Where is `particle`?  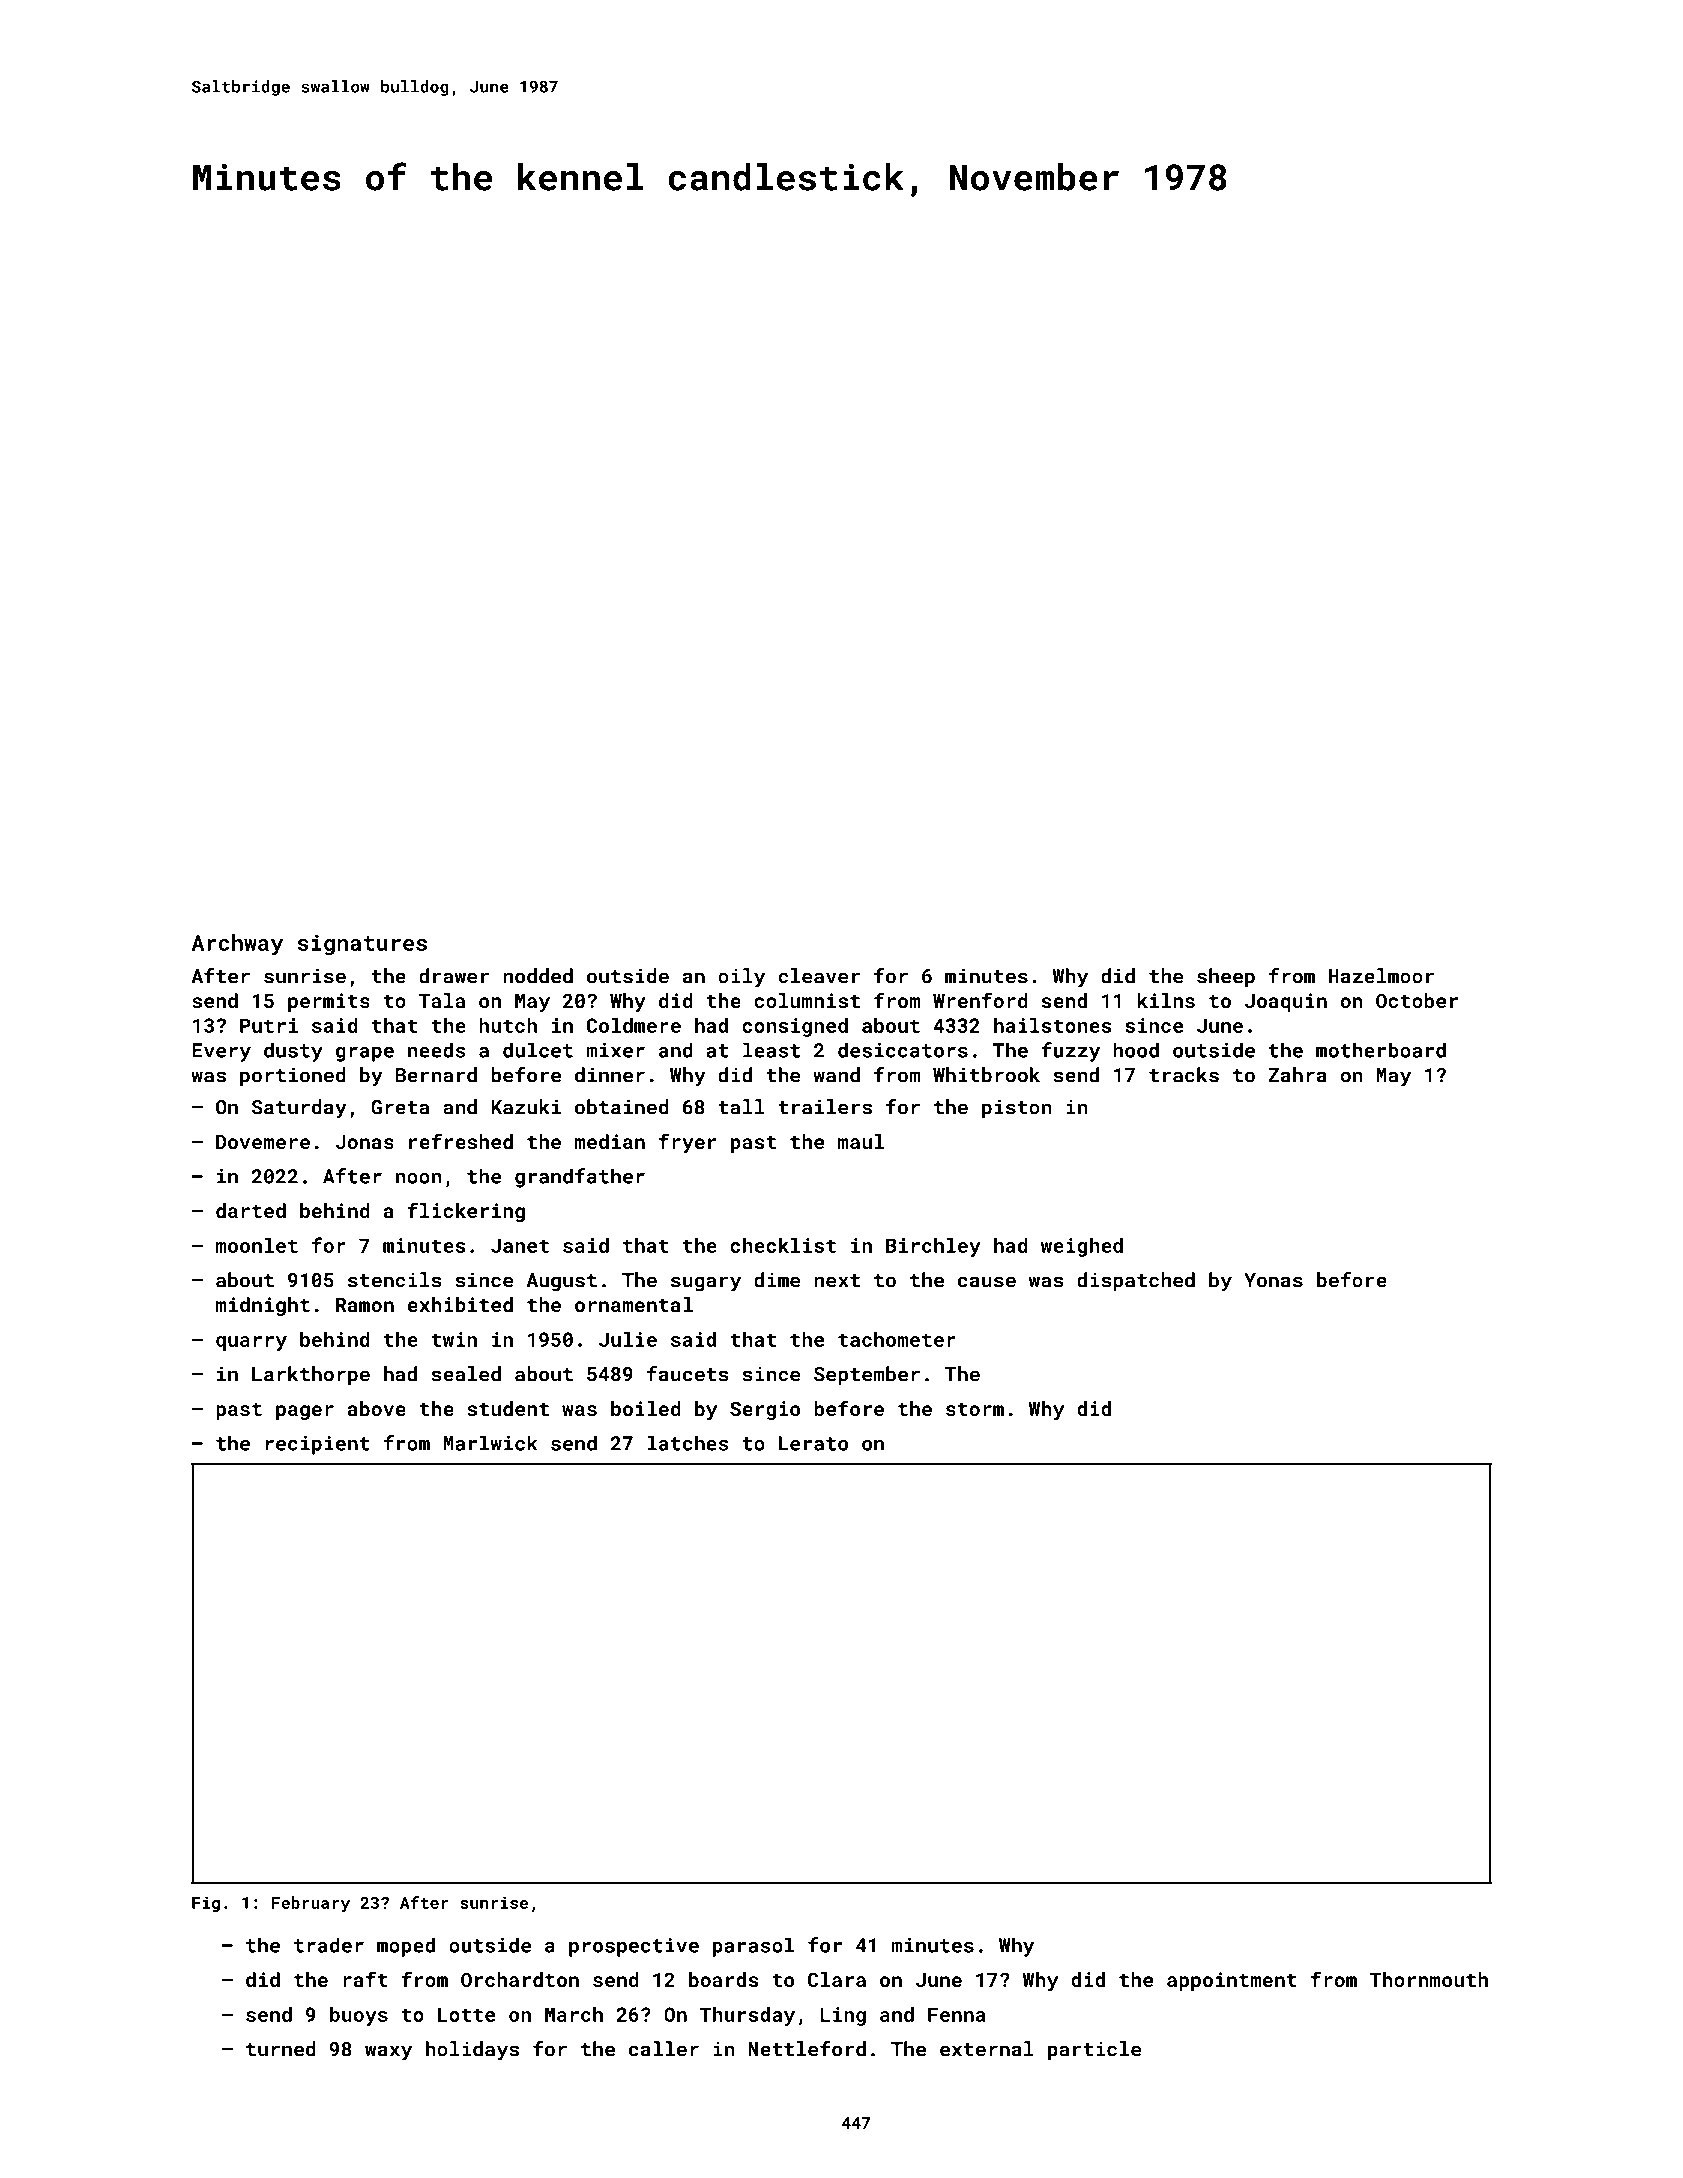 particle is located at coordinates (1094, 2051).
